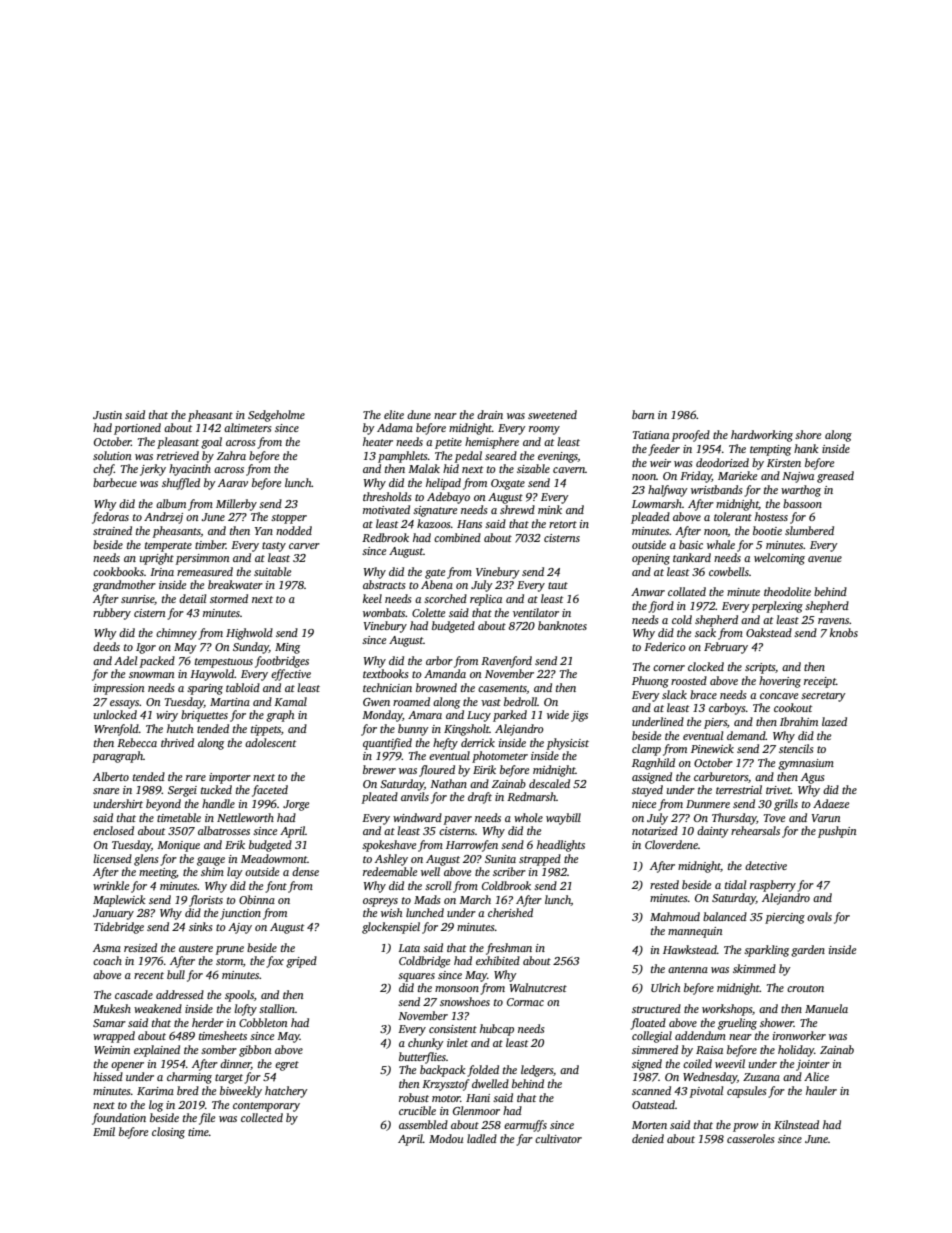 The width and height of the document is (952, 1233). I want to click on inlet, so click(457, 1042).
